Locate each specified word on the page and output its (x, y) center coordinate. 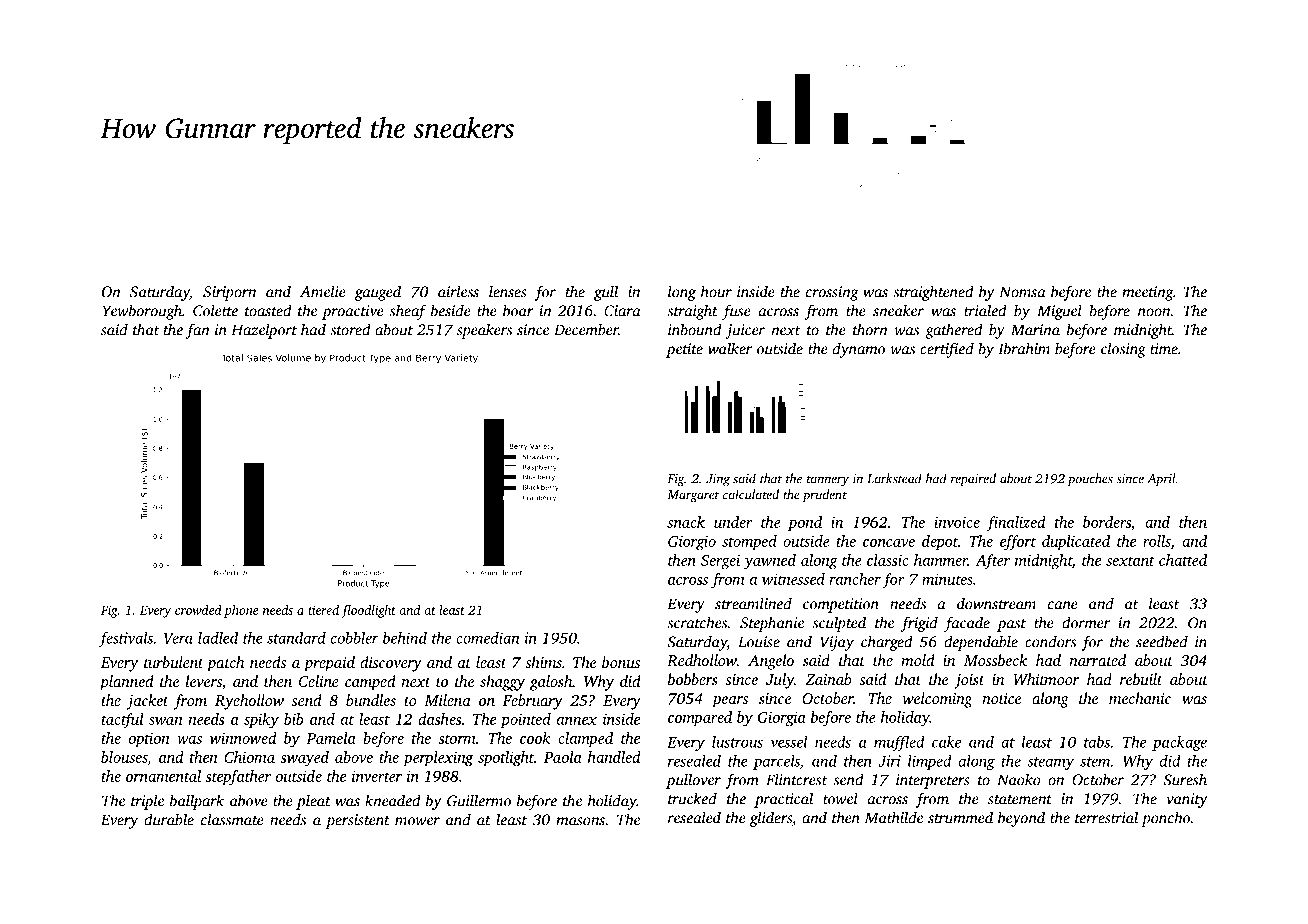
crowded (198, 610)
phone (241, 611)
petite (684, 350)
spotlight (506, 759)
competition (841, 605)
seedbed (1162, 641)
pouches (1090, 479)
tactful (122, 721)
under (733, 522)
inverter (377, 776)
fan (198, 331)
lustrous (737, 742)
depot (940, 542)
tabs (1097, 742)
